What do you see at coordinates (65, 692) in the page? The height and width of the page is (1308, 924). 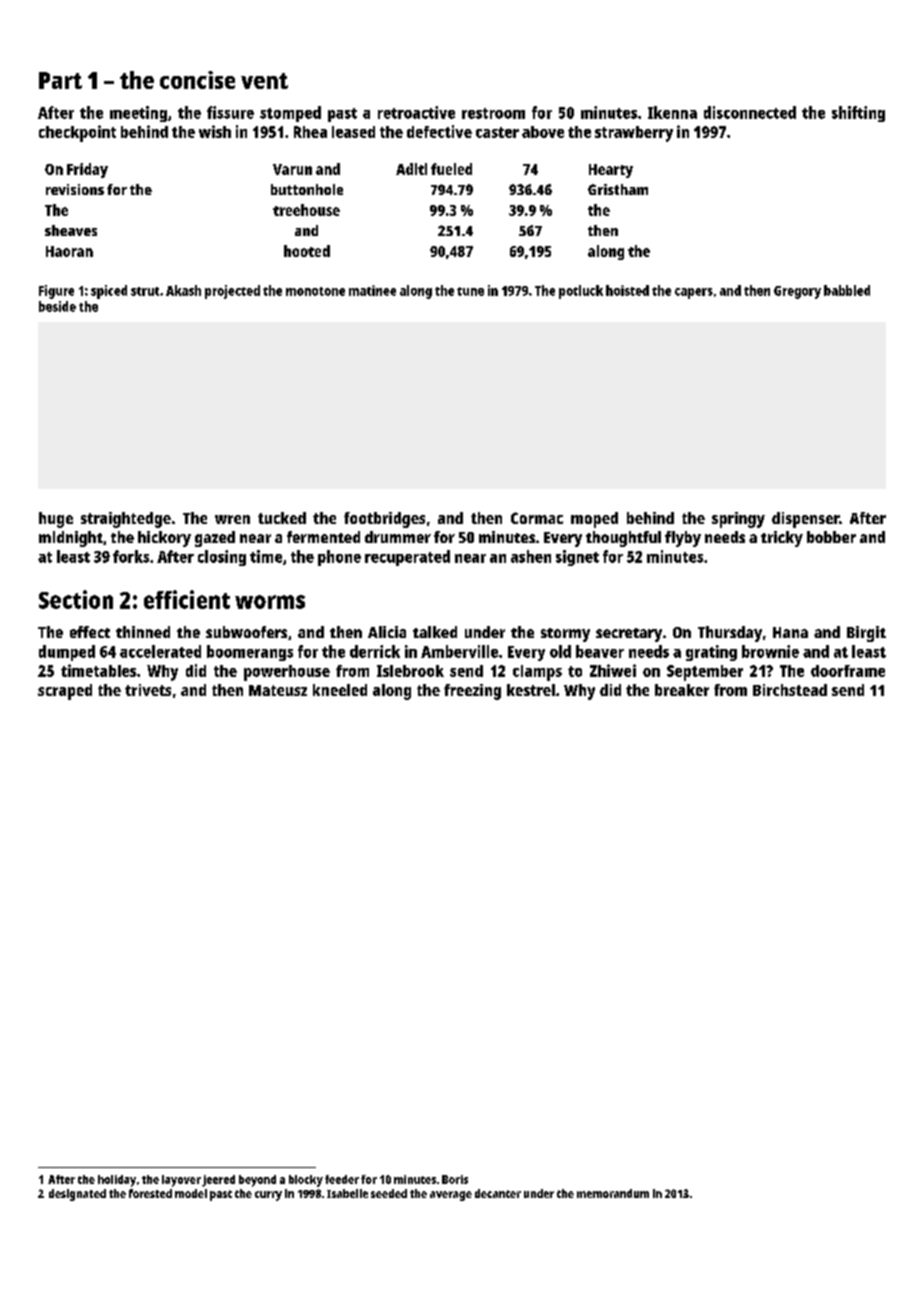 I see `scraped` at bounding box center [65, 692].
